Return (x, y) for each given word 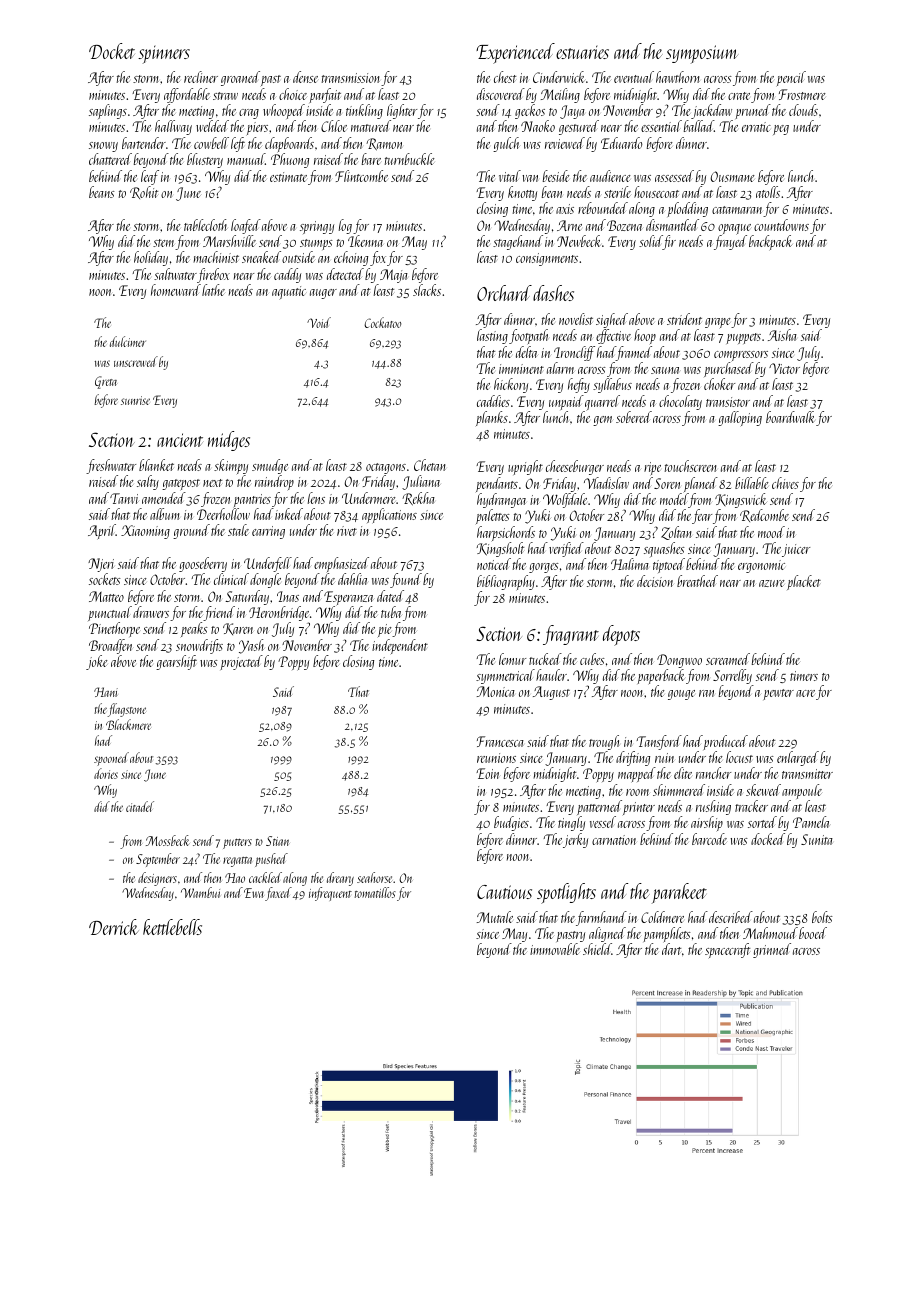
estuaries (582, 52)
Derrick (113, 927)
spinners (164, 55)
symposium (702, 54)
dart (671, 949)
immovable (555, 949)
